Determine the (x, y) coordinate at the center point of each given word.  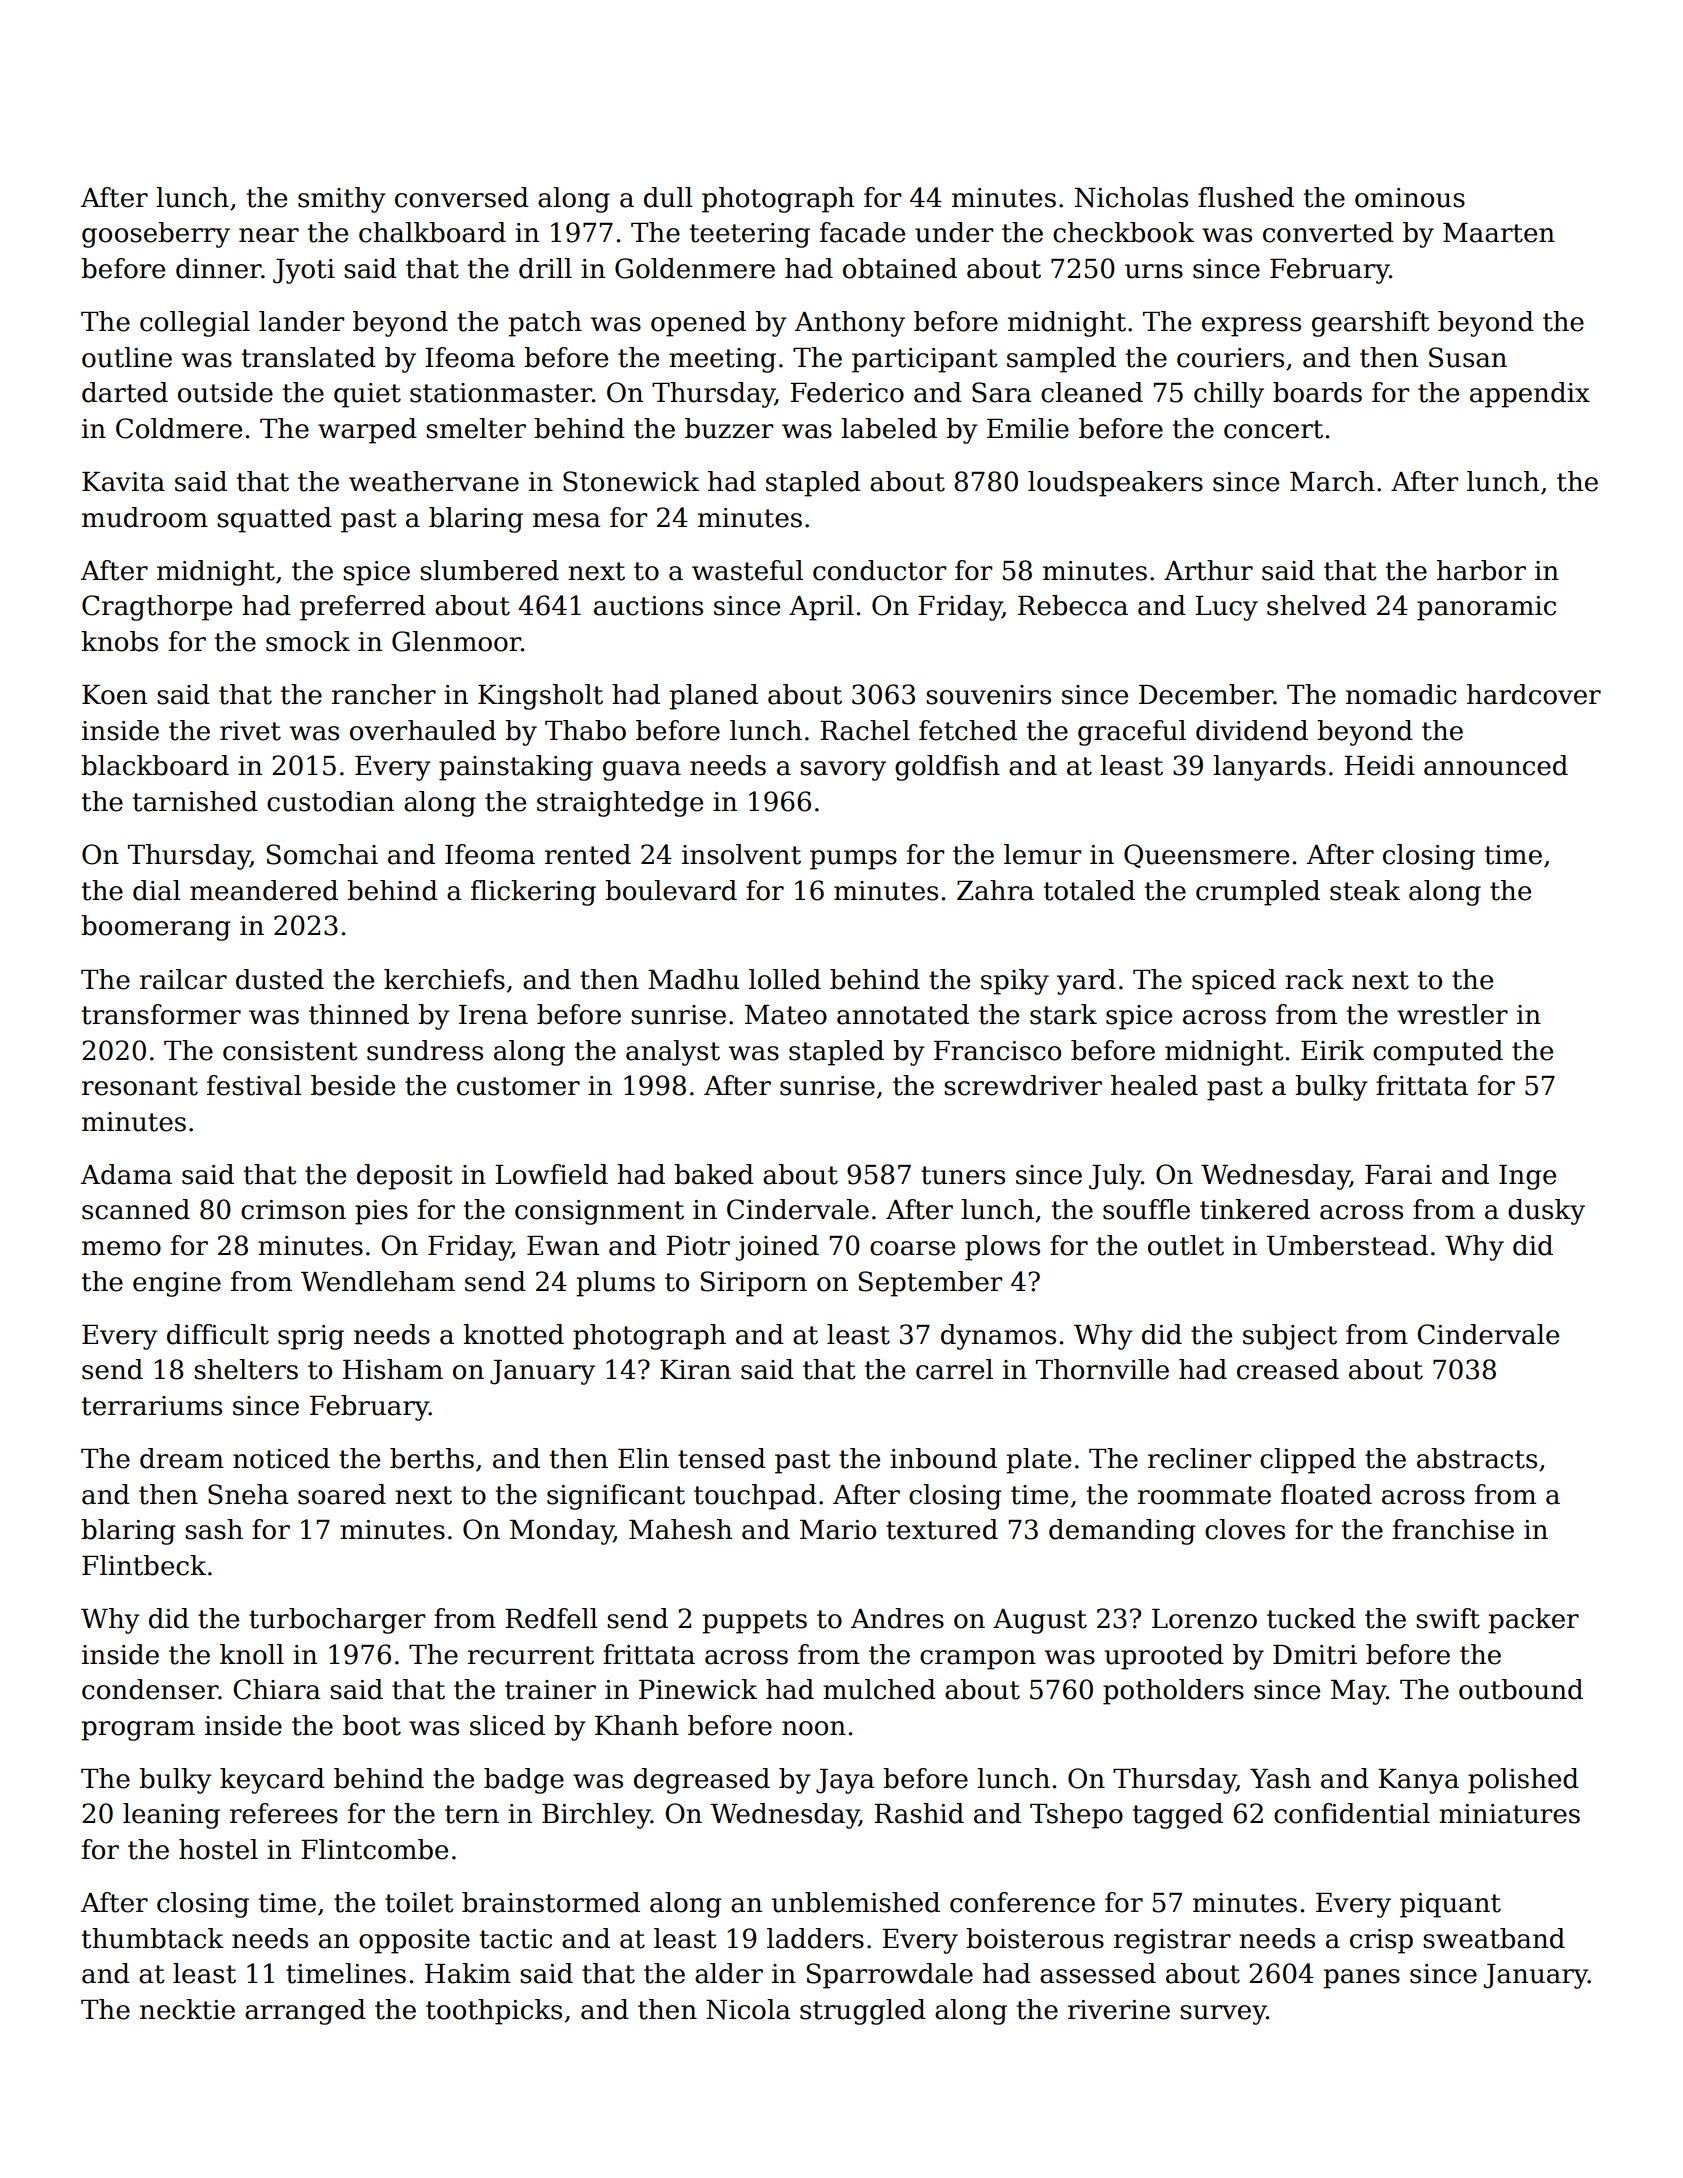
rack (1314, 979)
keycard (272, 1781)
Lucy (1226, 608)
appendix (1530, 395)
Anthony (850, 324)
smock (308, 641)
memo (121, 1248)
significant (616, 1497)
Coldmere (179, 428)
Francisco (997, 1051)
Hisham (393, 1369)
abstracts (1477, 1458)
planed (713, 697)
